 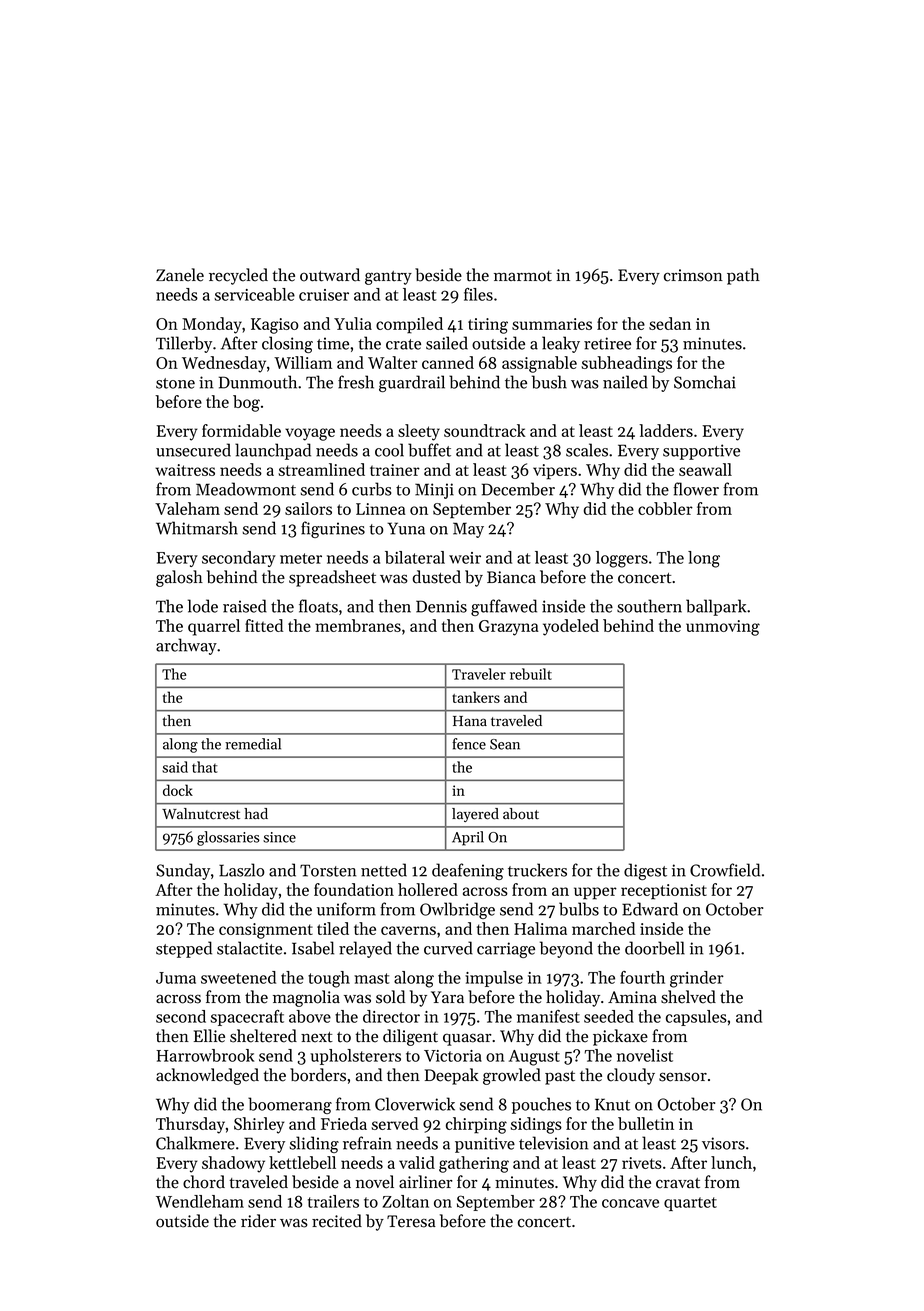 What do you see at coordinates (518, 489) in the document?
I see `December` at bounding box center [518, 489].
